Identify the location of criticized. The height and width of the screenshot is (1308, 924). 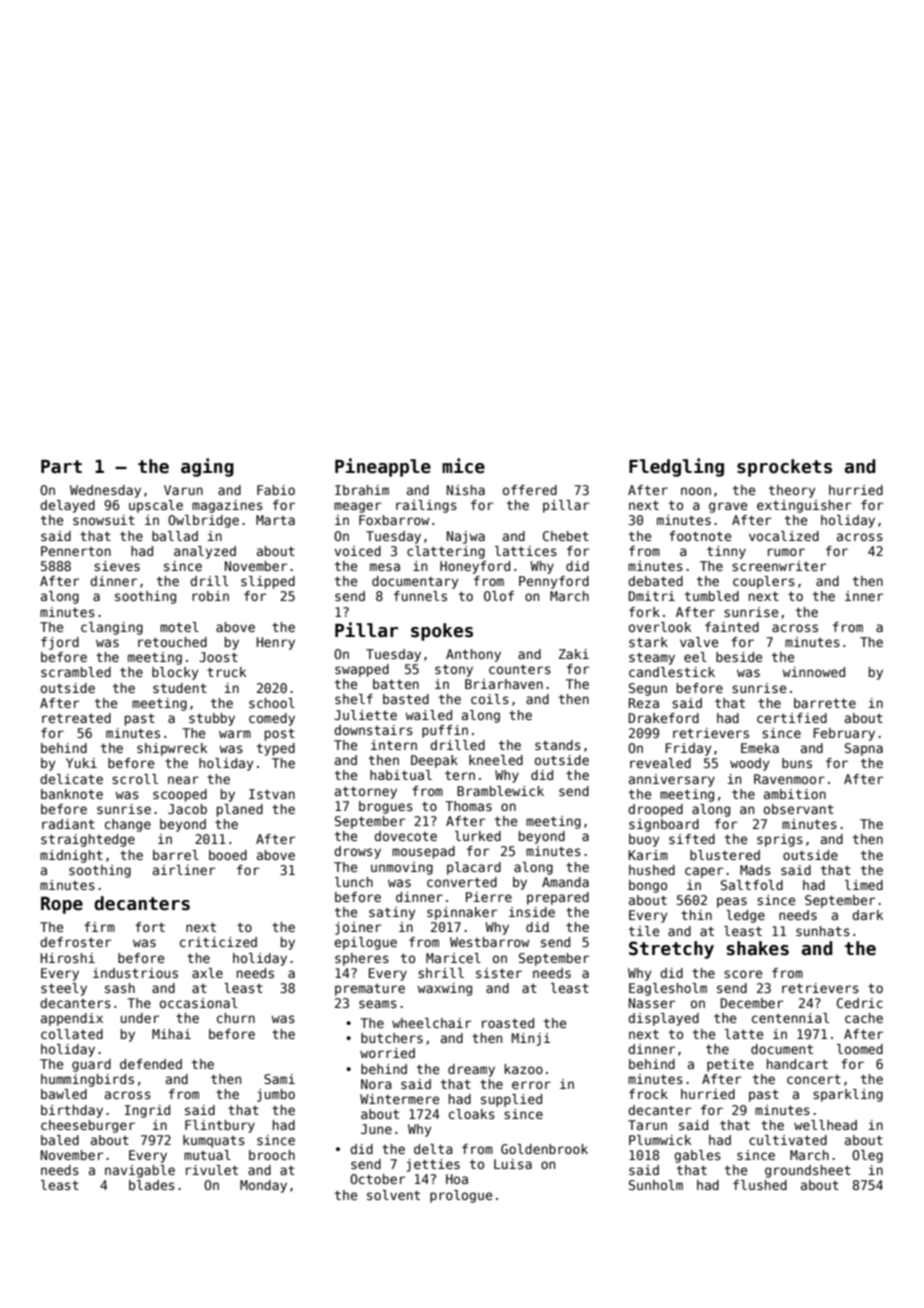
(218, 942).
